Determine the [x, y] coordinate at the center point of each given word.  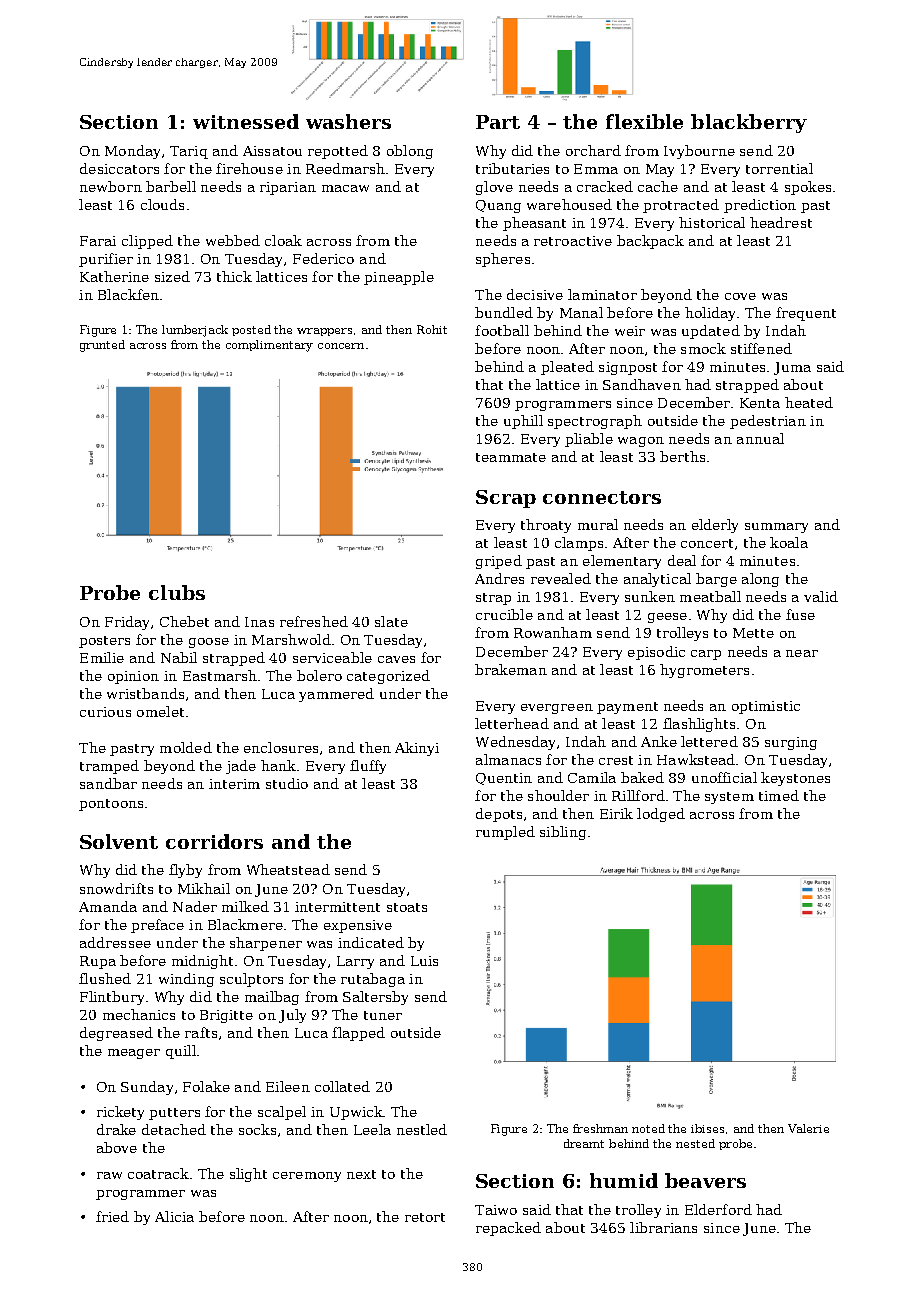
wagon [641, 442]
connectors [602, 497]
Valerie [808, 1128]
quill [181, 1052]
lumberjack [195, 331]
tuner [383, 1015]
